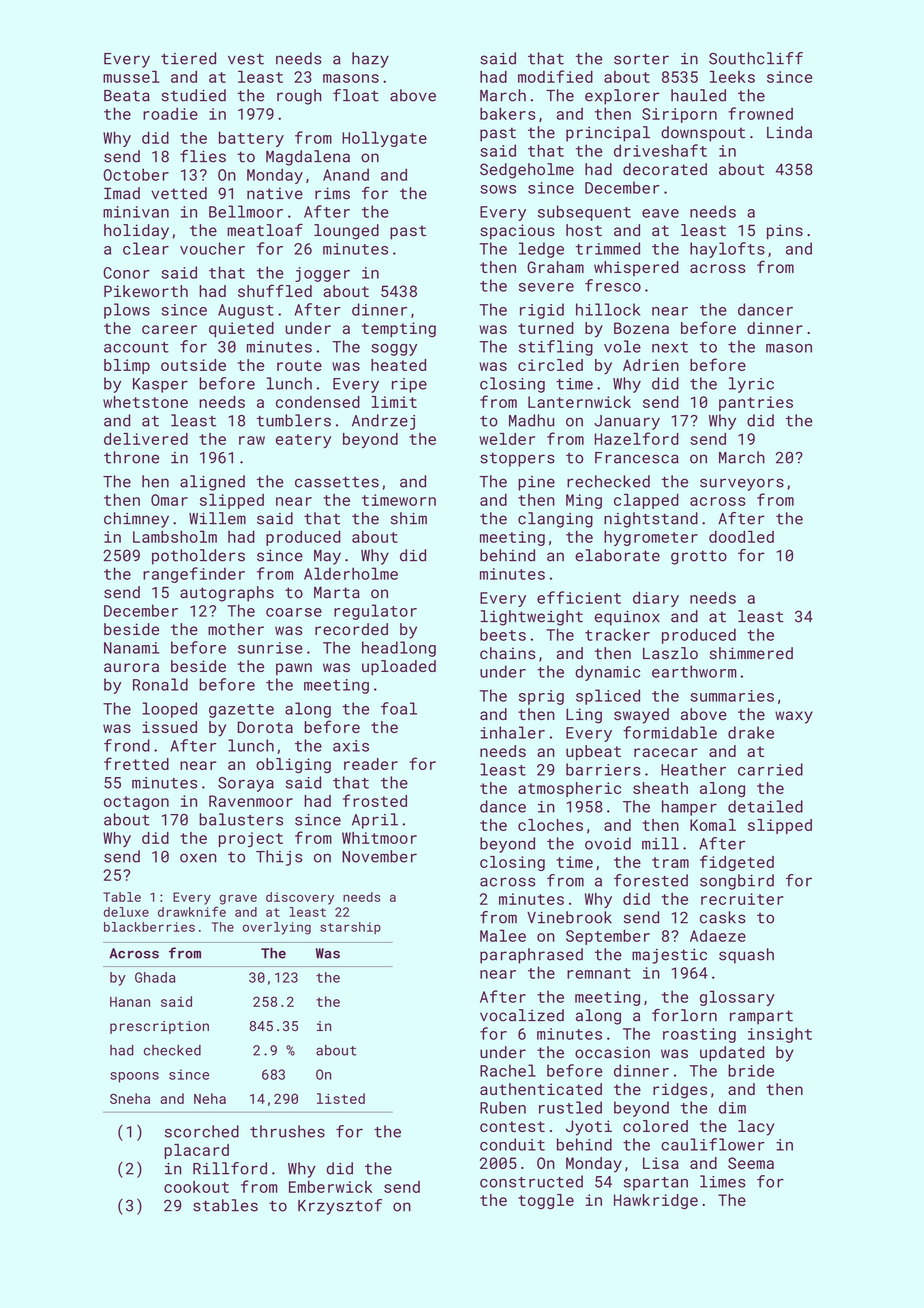 The height and width of the document is (1308, 924). Describe the element at coordinates (555, 520) in the document. I see `clanging` at that location.
